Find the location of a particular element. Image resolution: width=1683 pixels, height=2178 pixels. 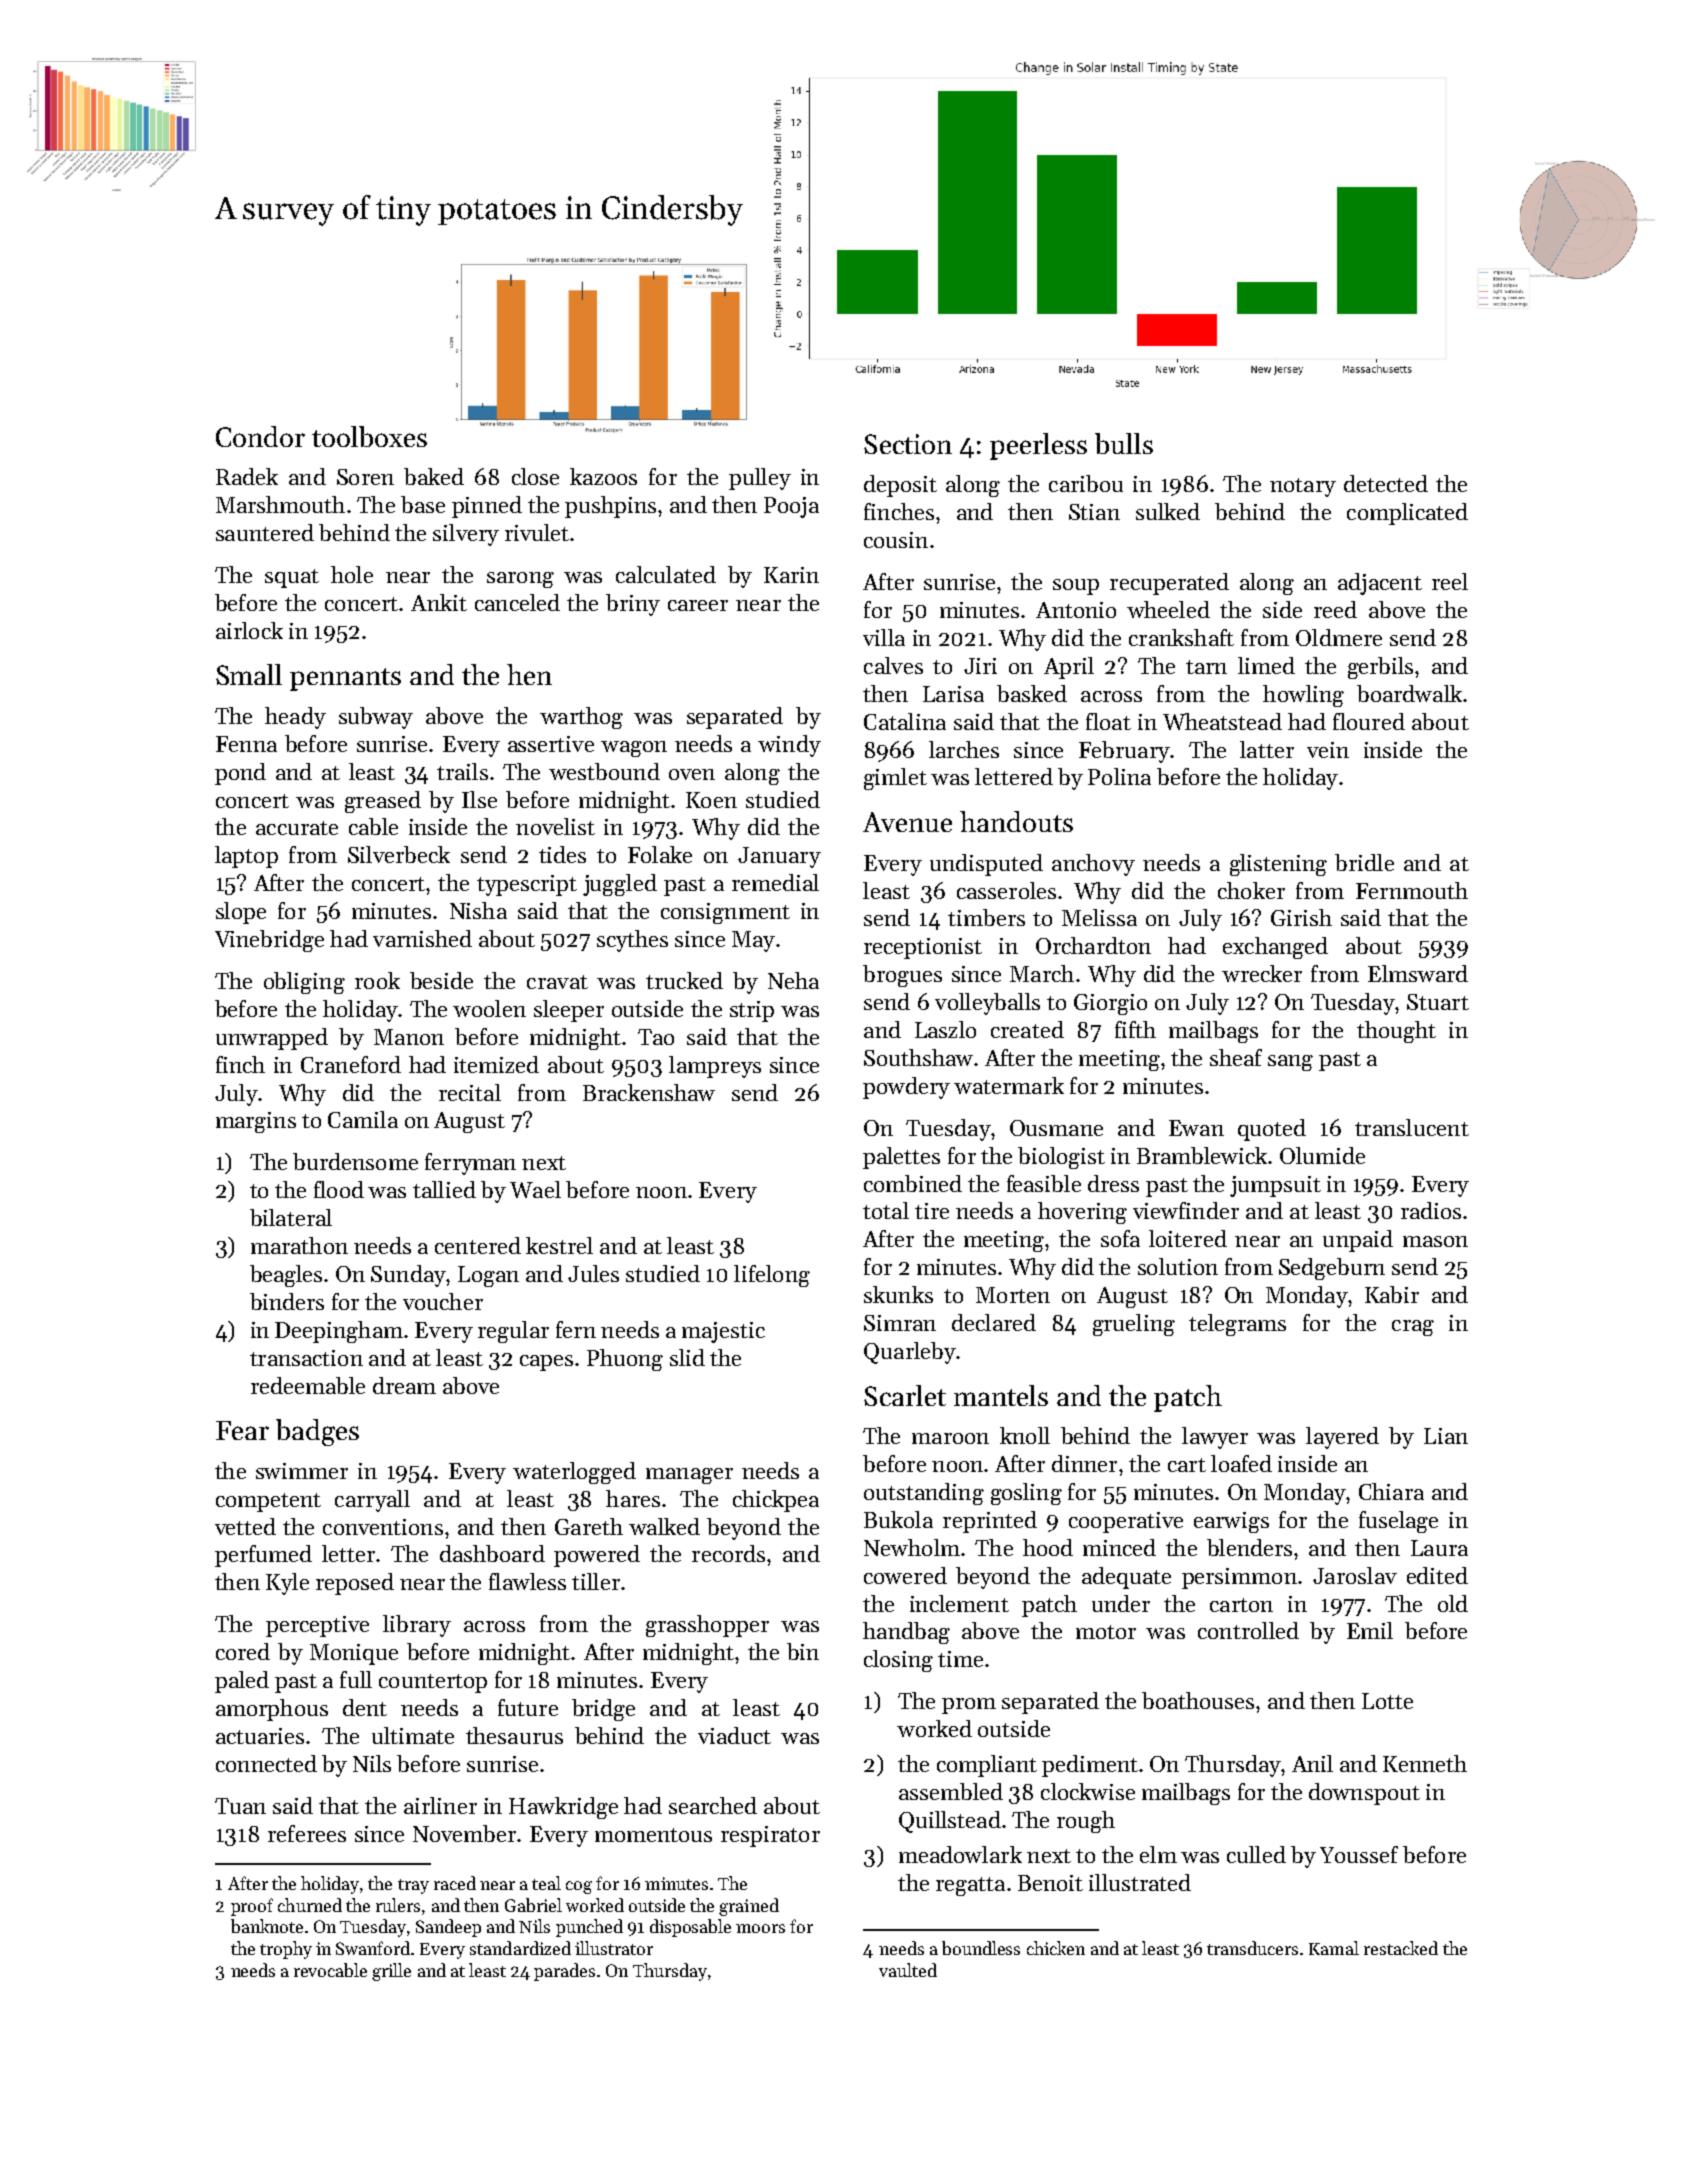

Wheatstead is located at coordinates (1222, 721).
